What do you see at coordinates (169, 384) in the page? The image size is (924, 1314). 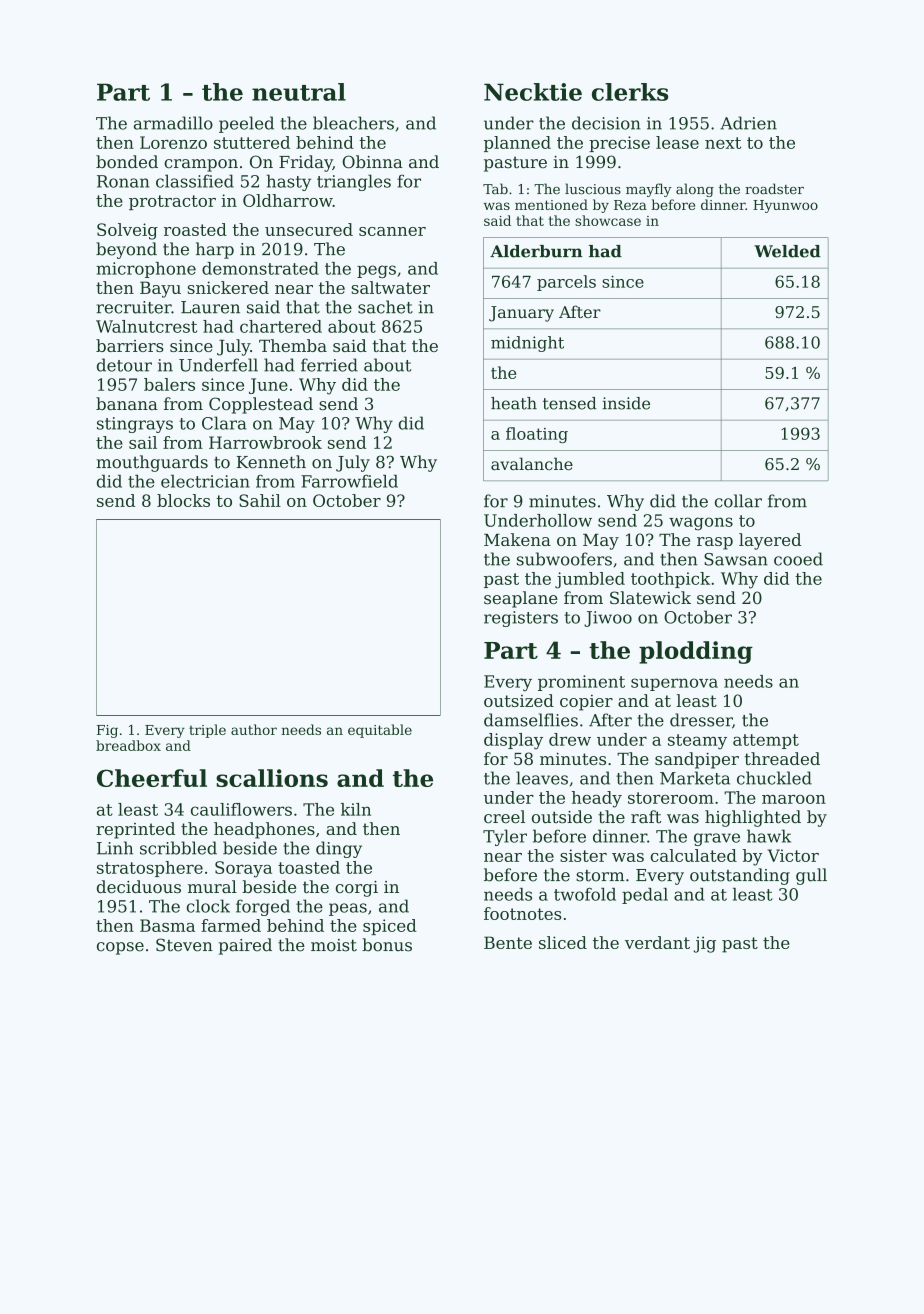 I see `balers` at bounding box center [169, 384].
